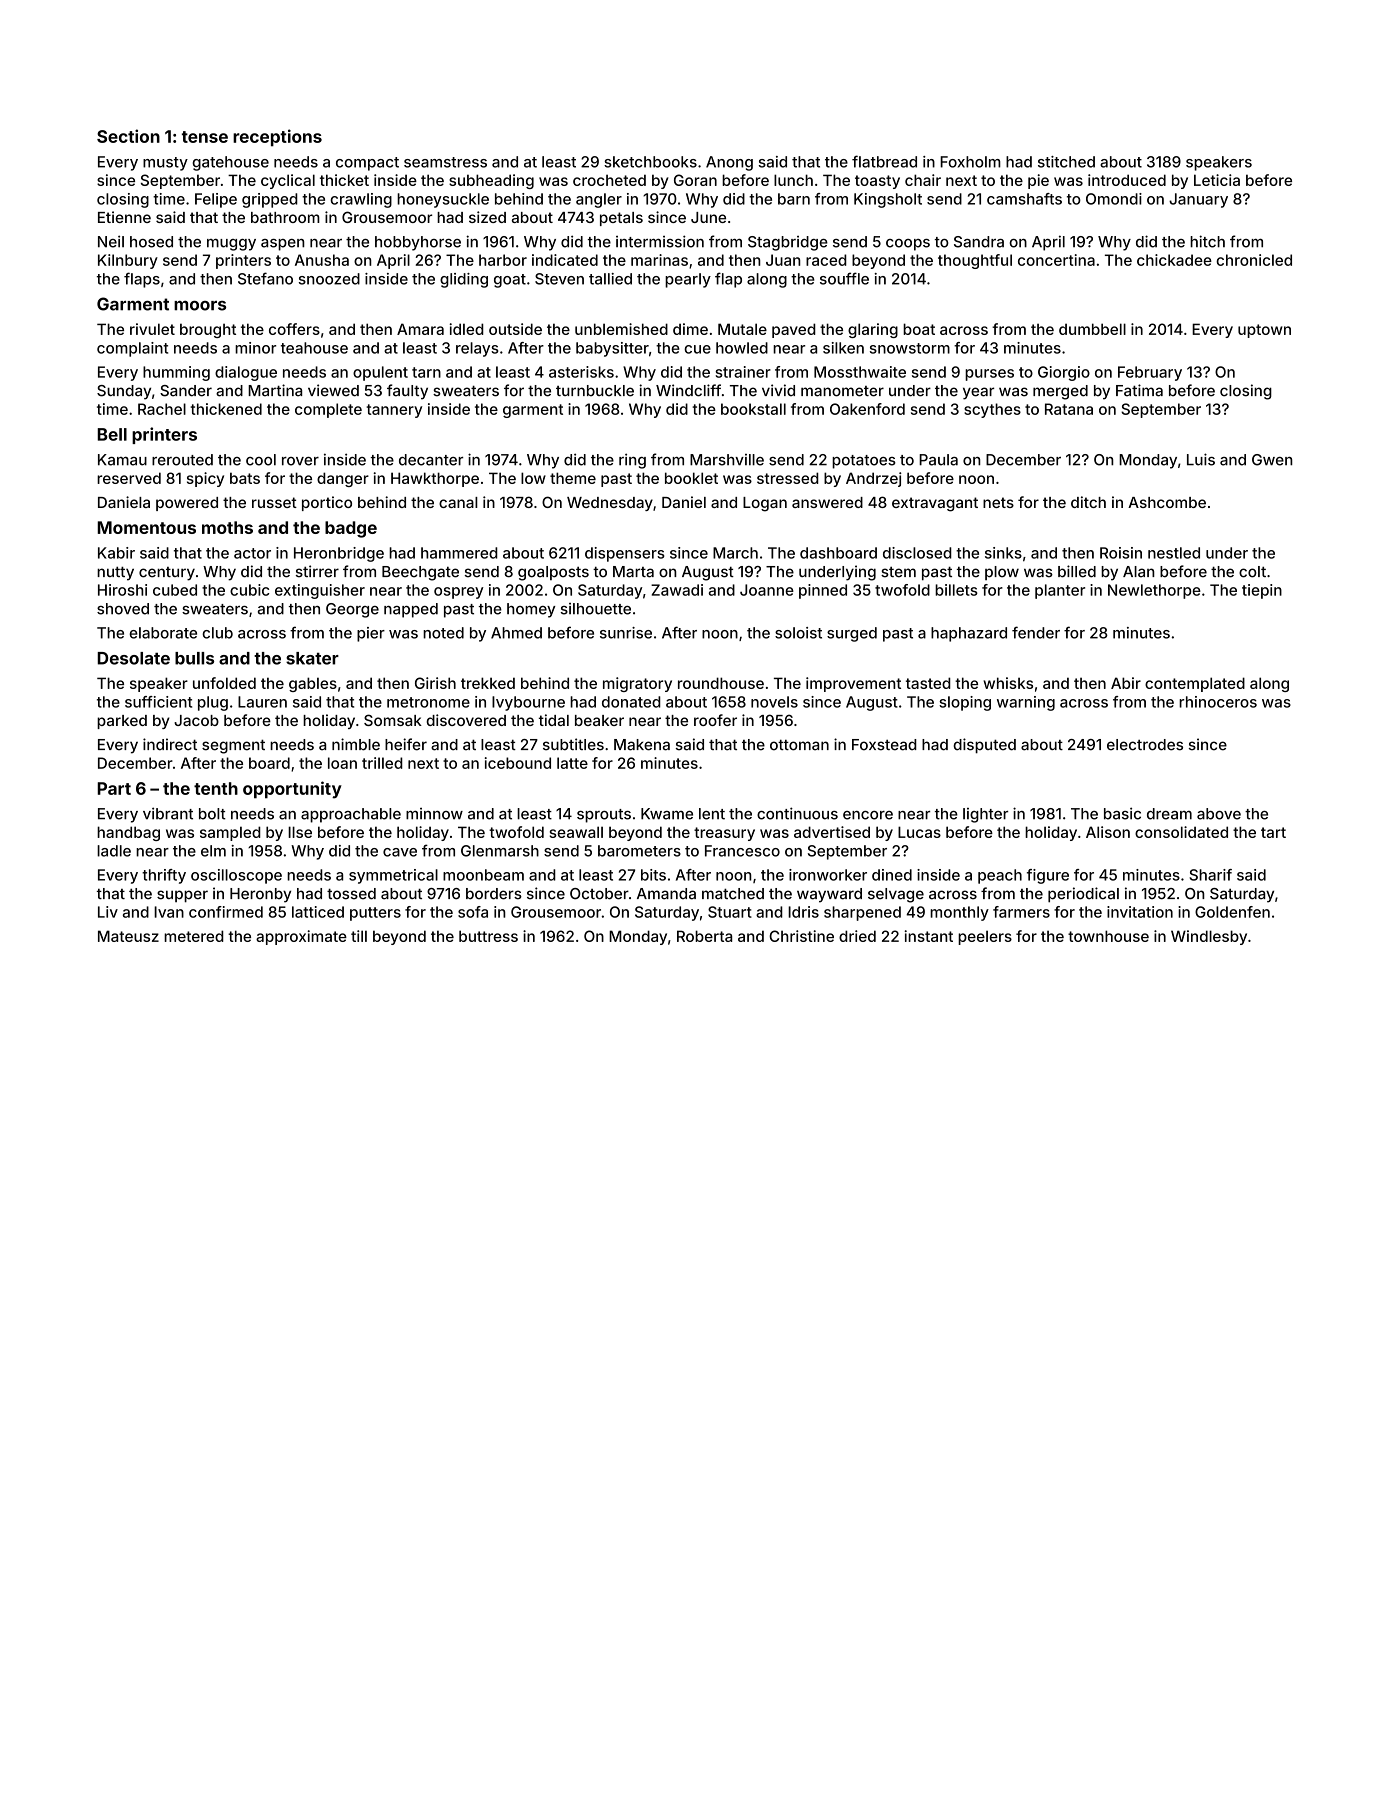 This screenshot has height=1800, width=1391. Describe the element at coordinates (610, 279) in the screenshot. I see `tallied` at that location.
